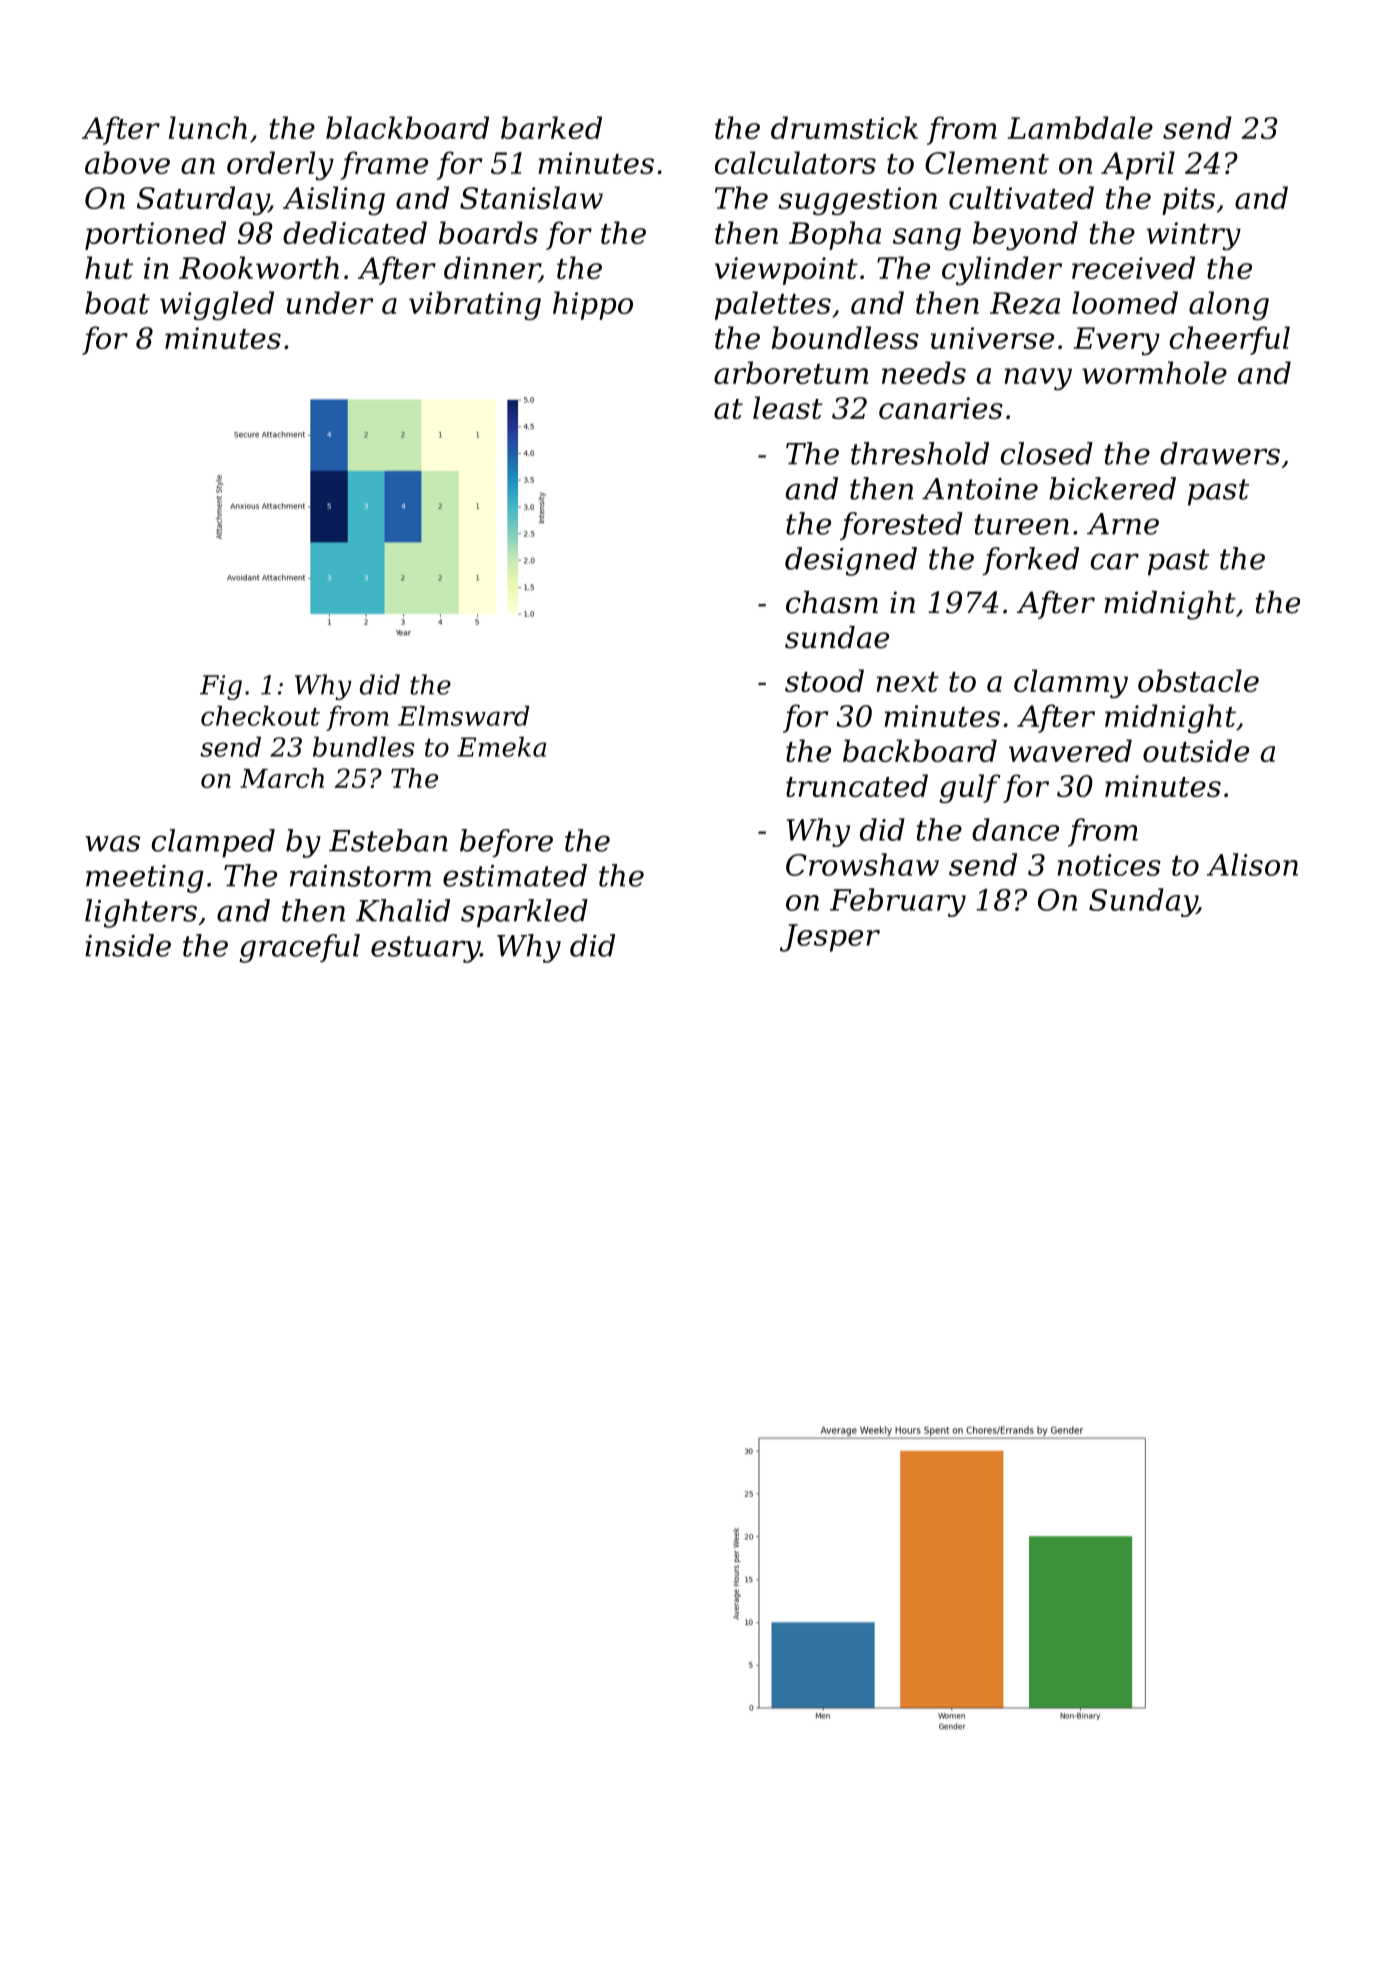 Image resolution: width=1386 pixels, height=1969 pixels. What do you see at coordinates (851, 561) in the screenshot?
I see `designed` at bounding box center [851, 561].
